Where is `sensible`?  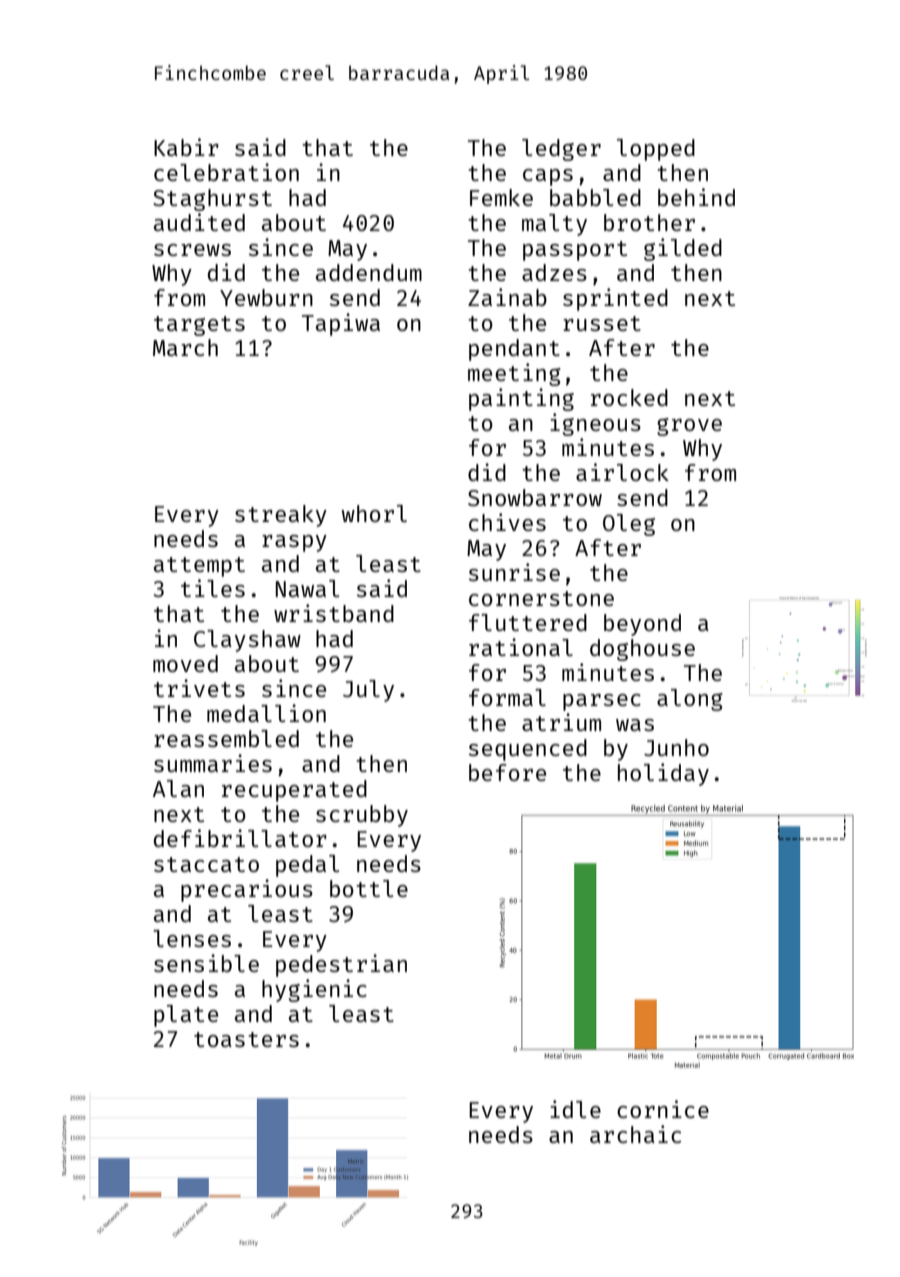 sensible is located at coordinates (206, 963).
